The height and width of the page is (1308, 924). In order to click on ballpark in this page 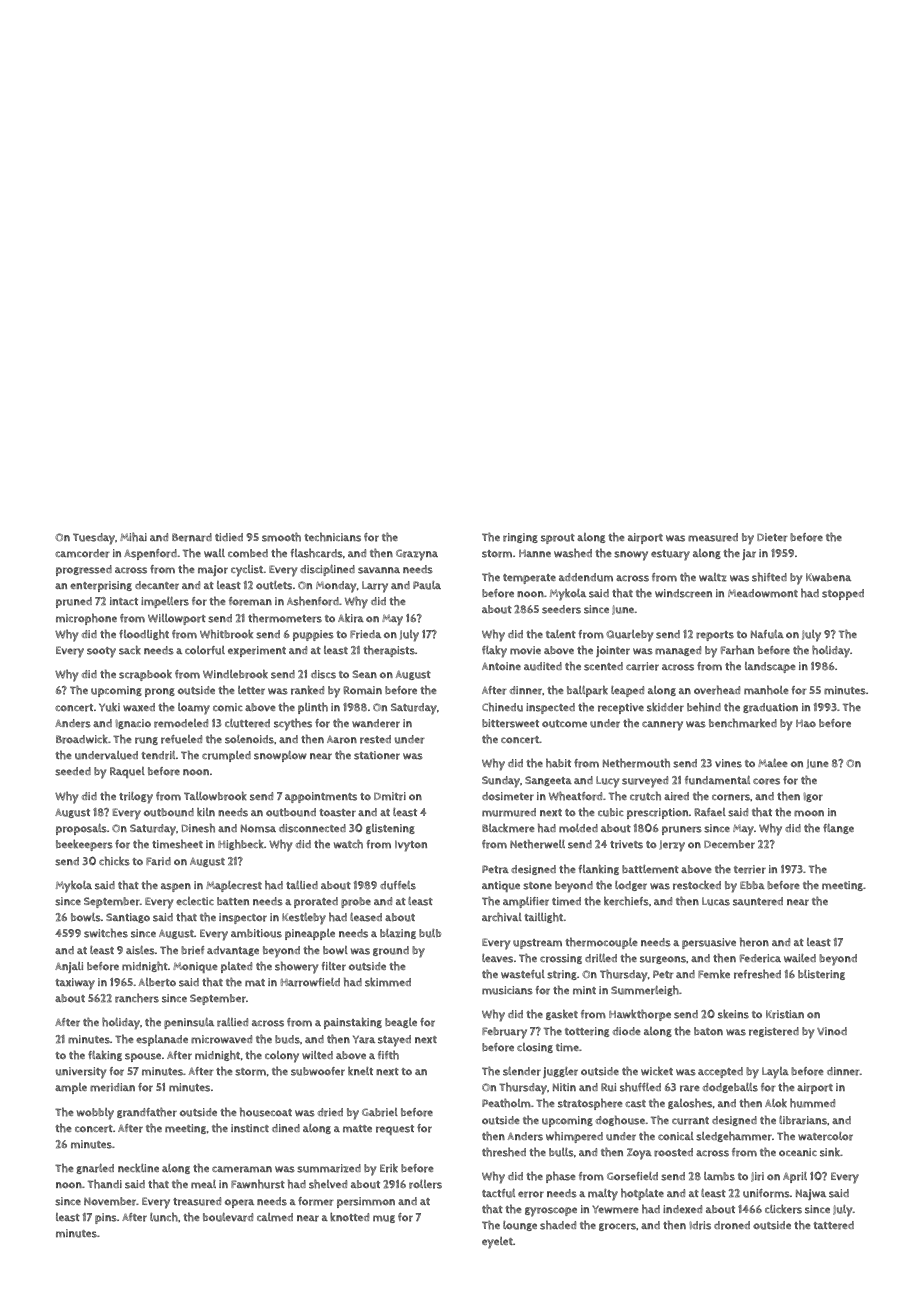, I will do `click(587, 691)`.
